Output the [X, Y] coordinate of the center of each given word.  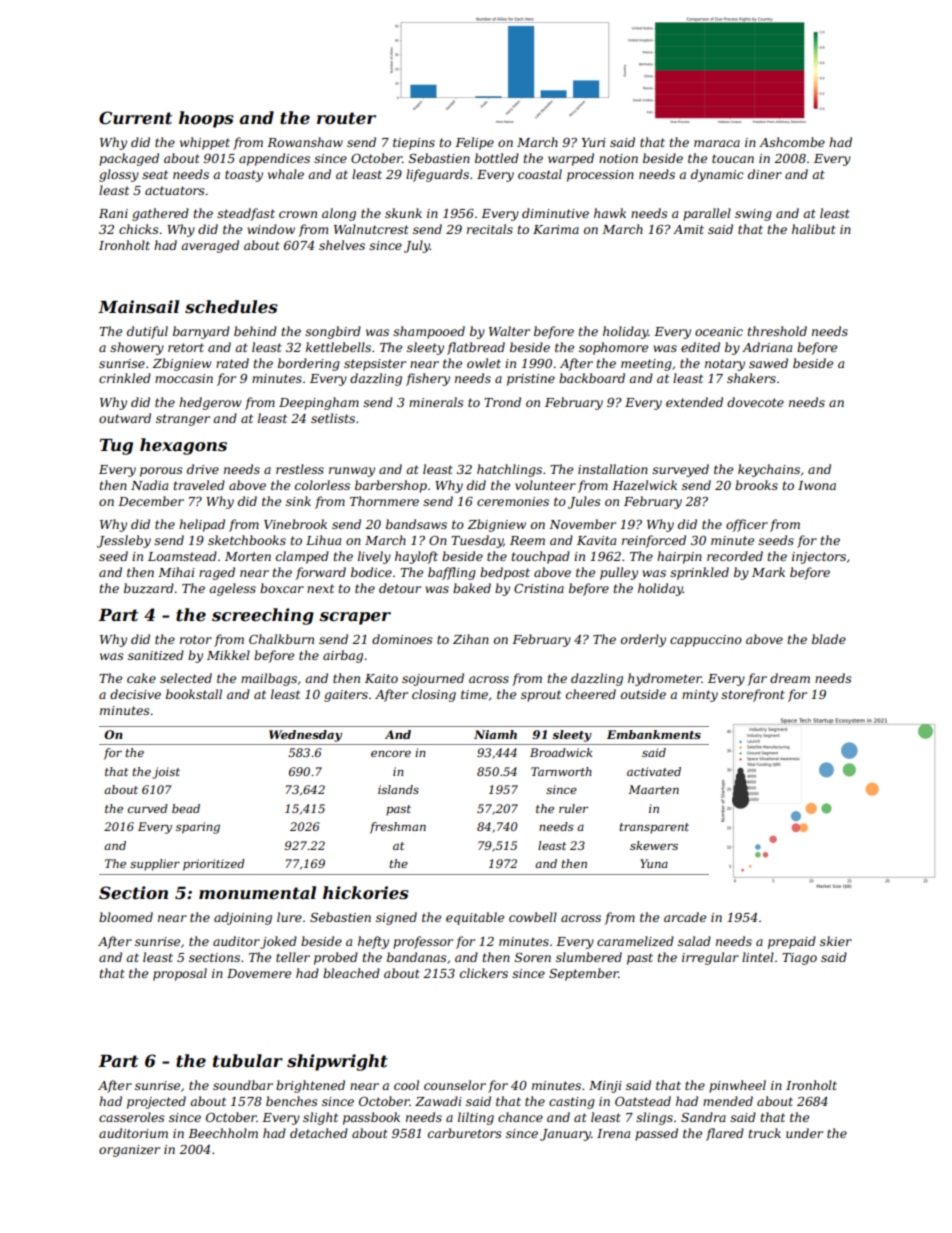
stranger [183, 420]
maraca [717, 143]
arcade [685, 917]
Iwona [817, 485]
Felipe [474, 143]
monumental [257, 893]
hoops [206, 119]
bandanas [417, 957]
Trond [502, 402]
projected [156, 1102]
